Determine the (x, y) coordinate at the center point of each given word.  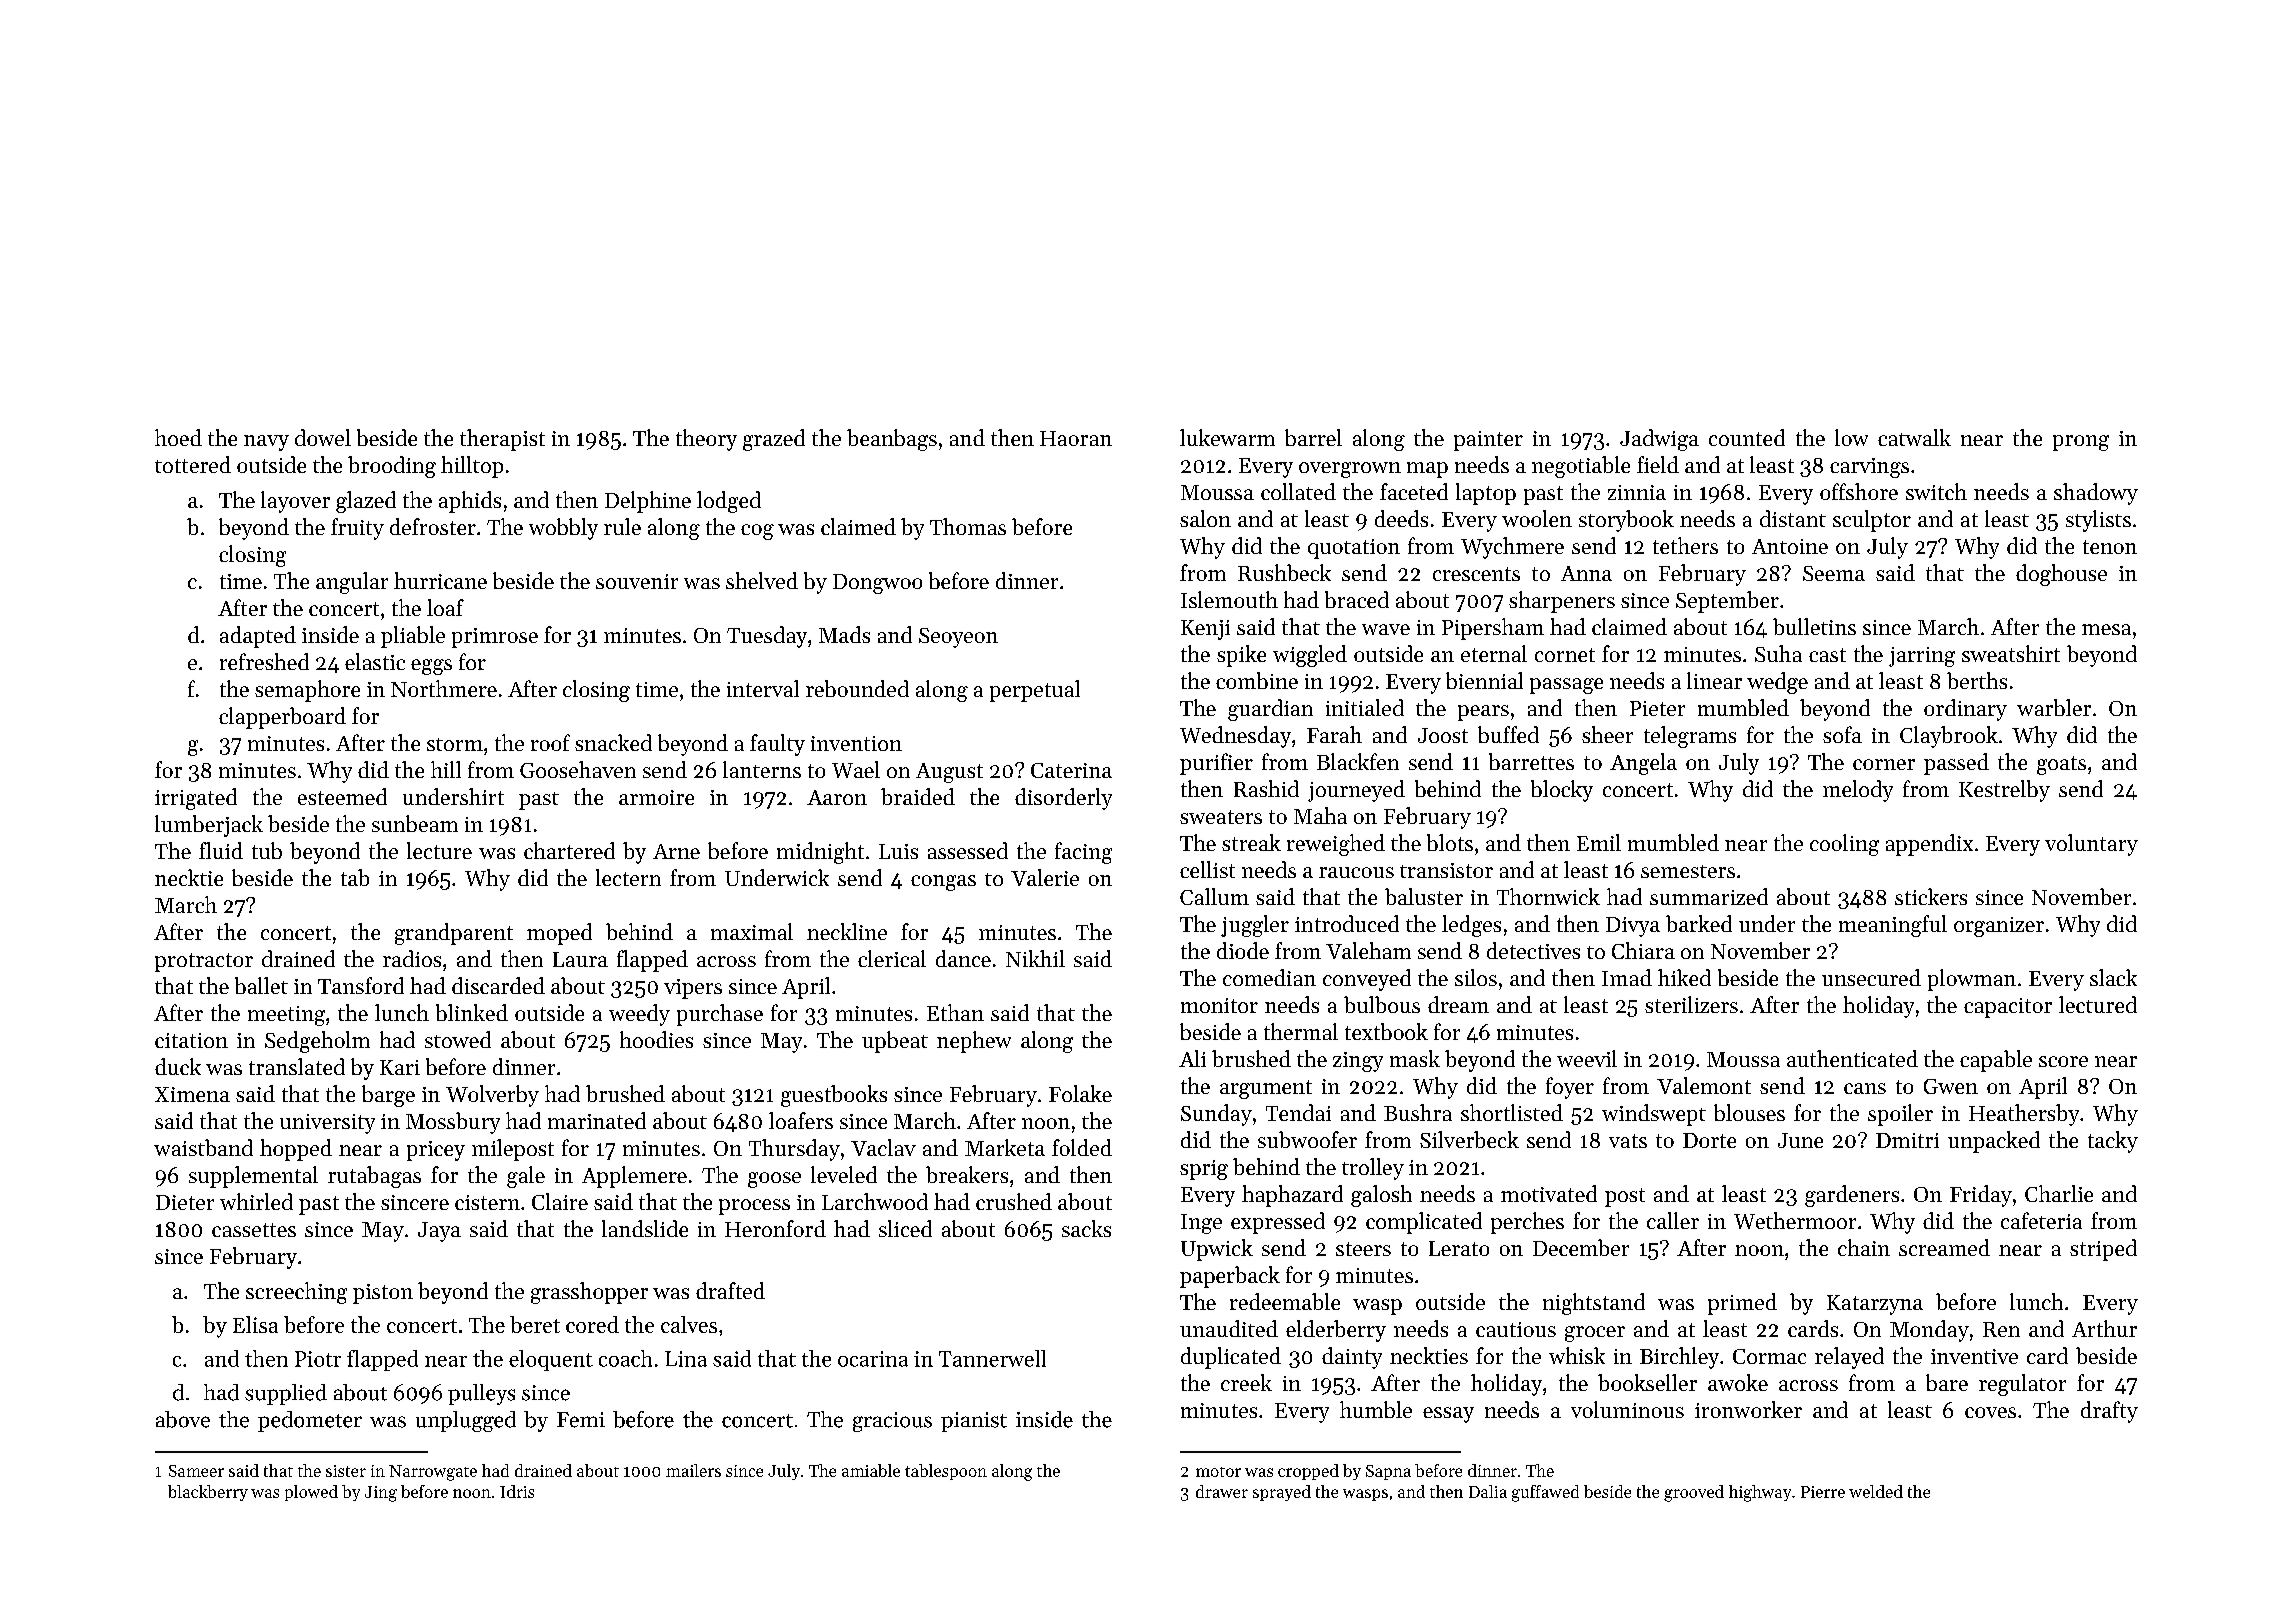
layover (295, 502)
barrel (1313, 437)
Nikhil (1035, 958)
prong (2081, 443)
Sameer (196, 1471)
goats (2061, 765)
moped (559, 934)
